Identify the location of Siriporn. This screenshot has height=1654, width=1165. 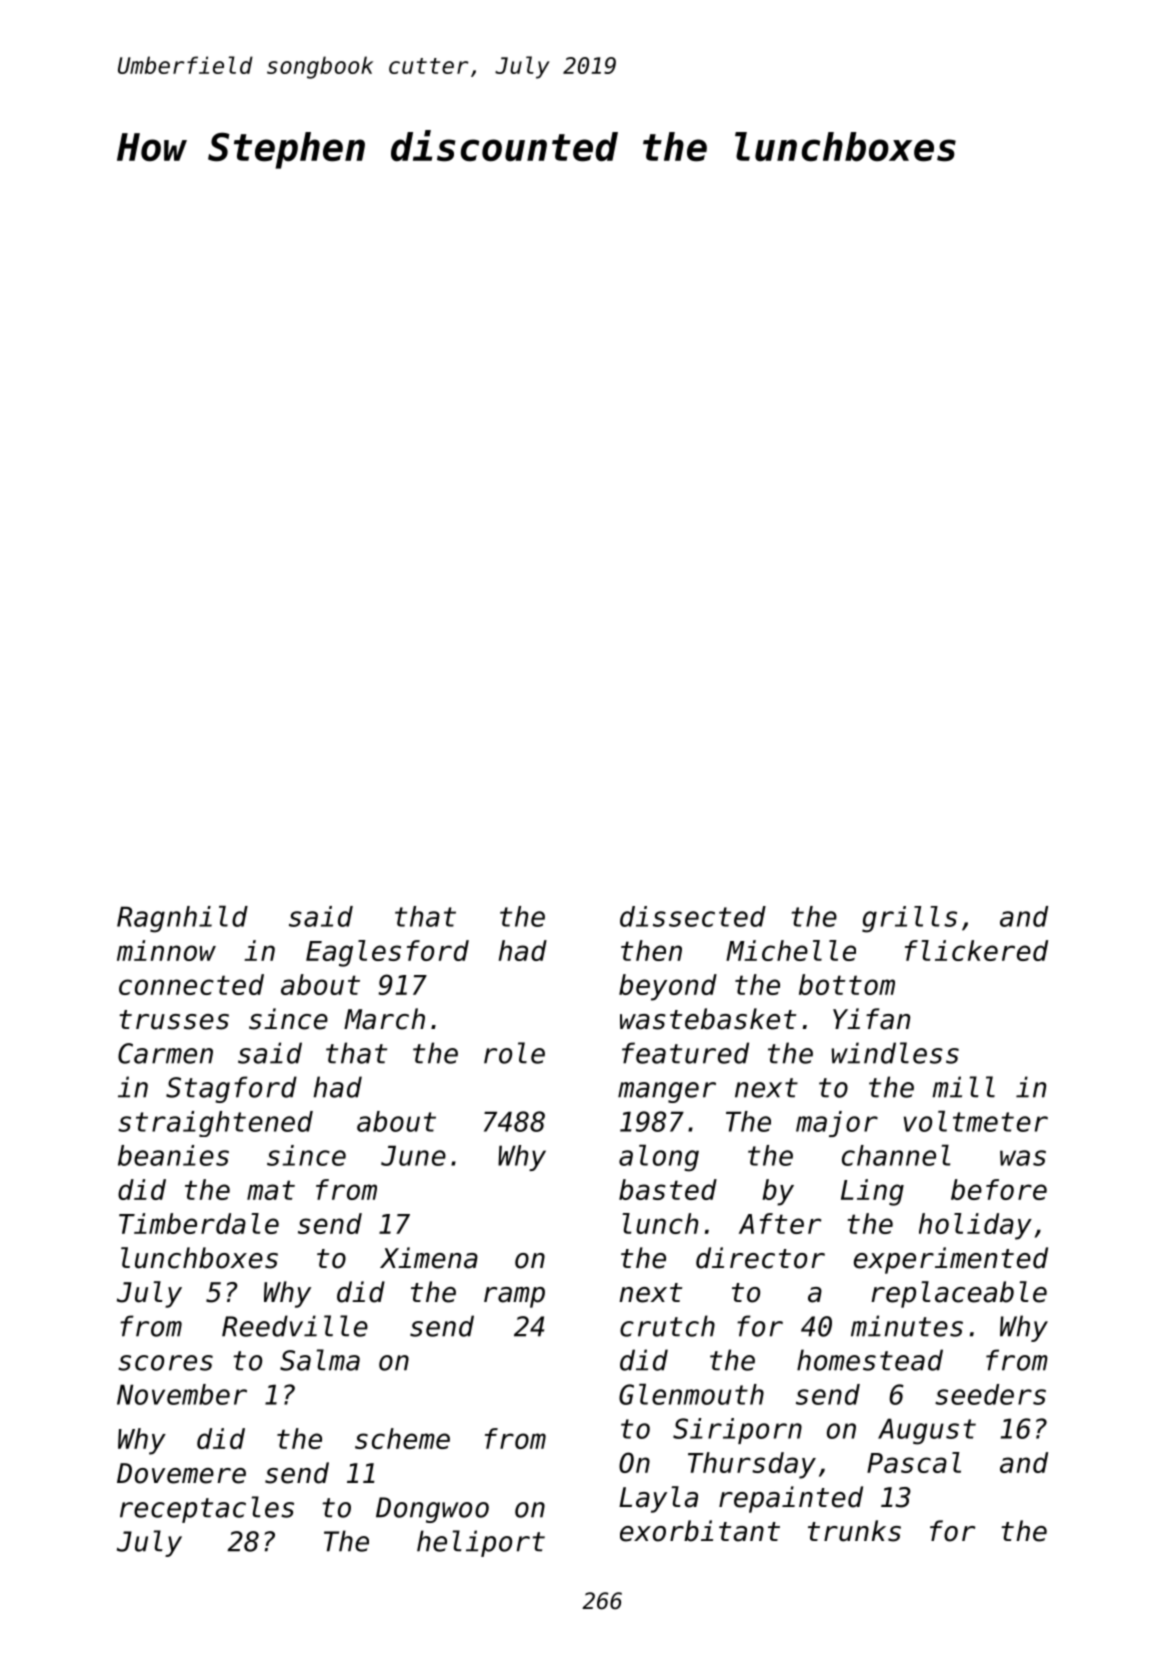
(737, 1431).
